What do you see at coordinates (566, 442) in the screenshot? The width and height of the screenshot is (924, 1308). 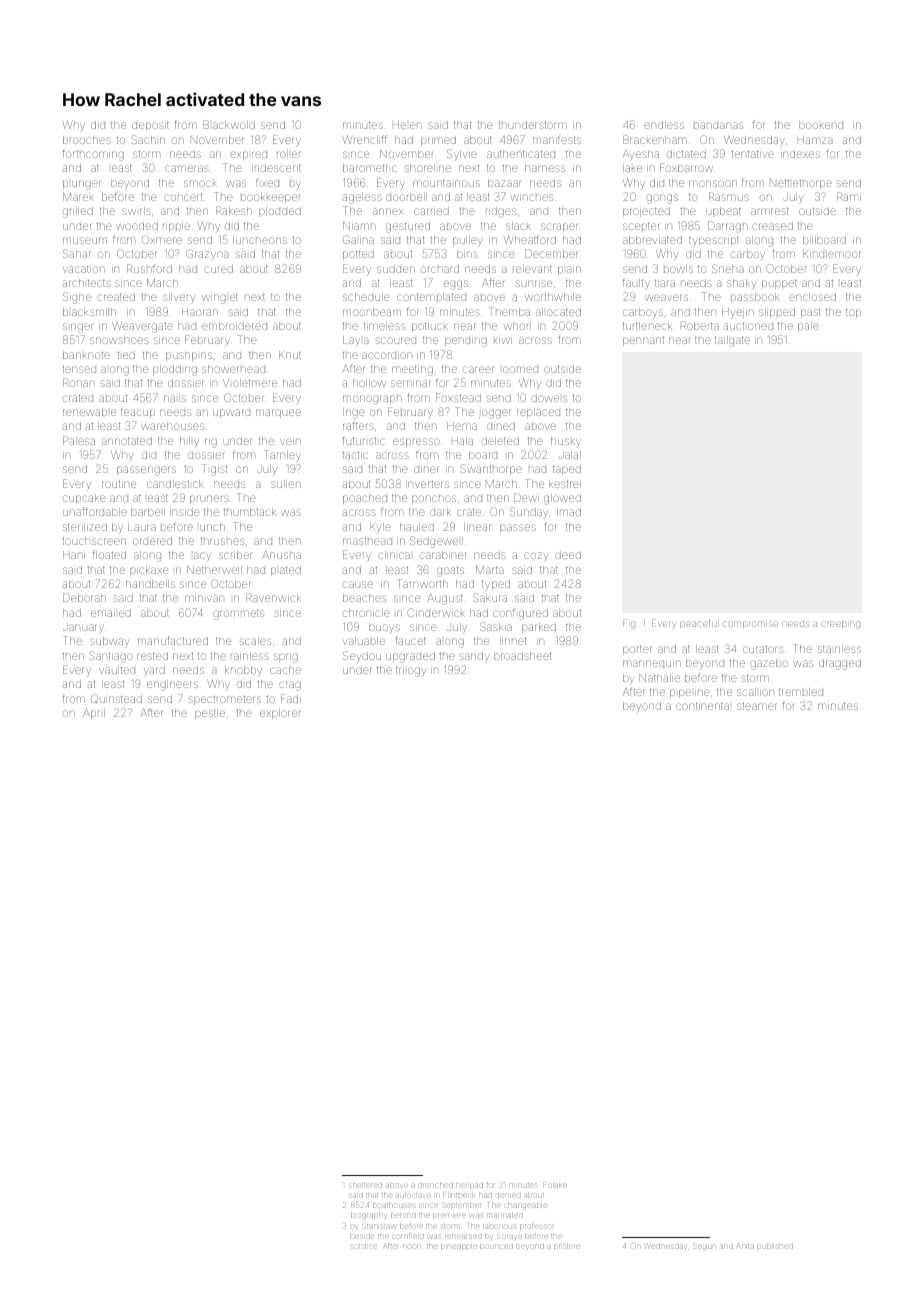 I see `husky` at bounding box center [566, 442].
